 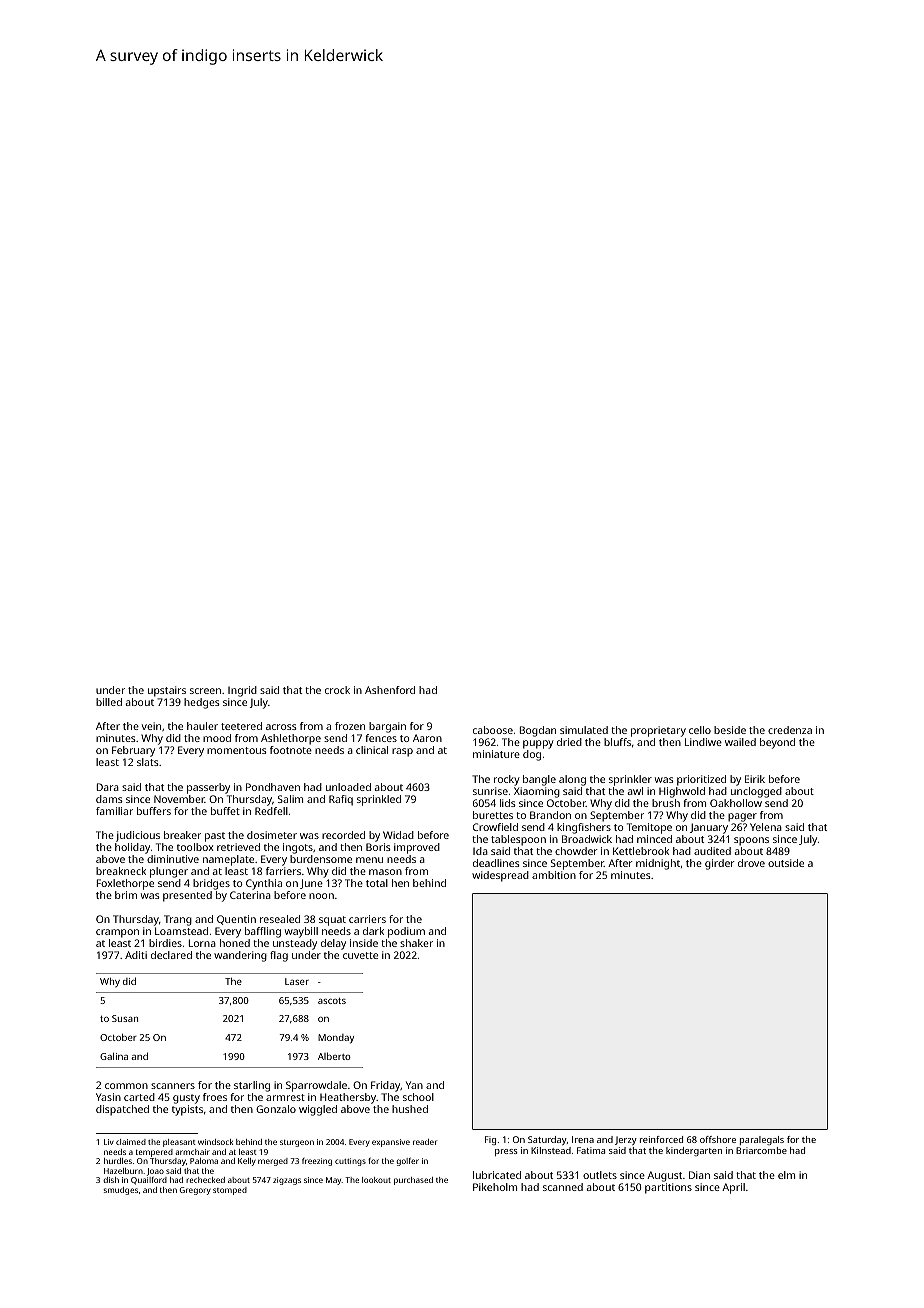 What do you see at coordinates (125, 884) in the screenshot?
I see `Foxlethorpe` at bounding box center [125, 884].
